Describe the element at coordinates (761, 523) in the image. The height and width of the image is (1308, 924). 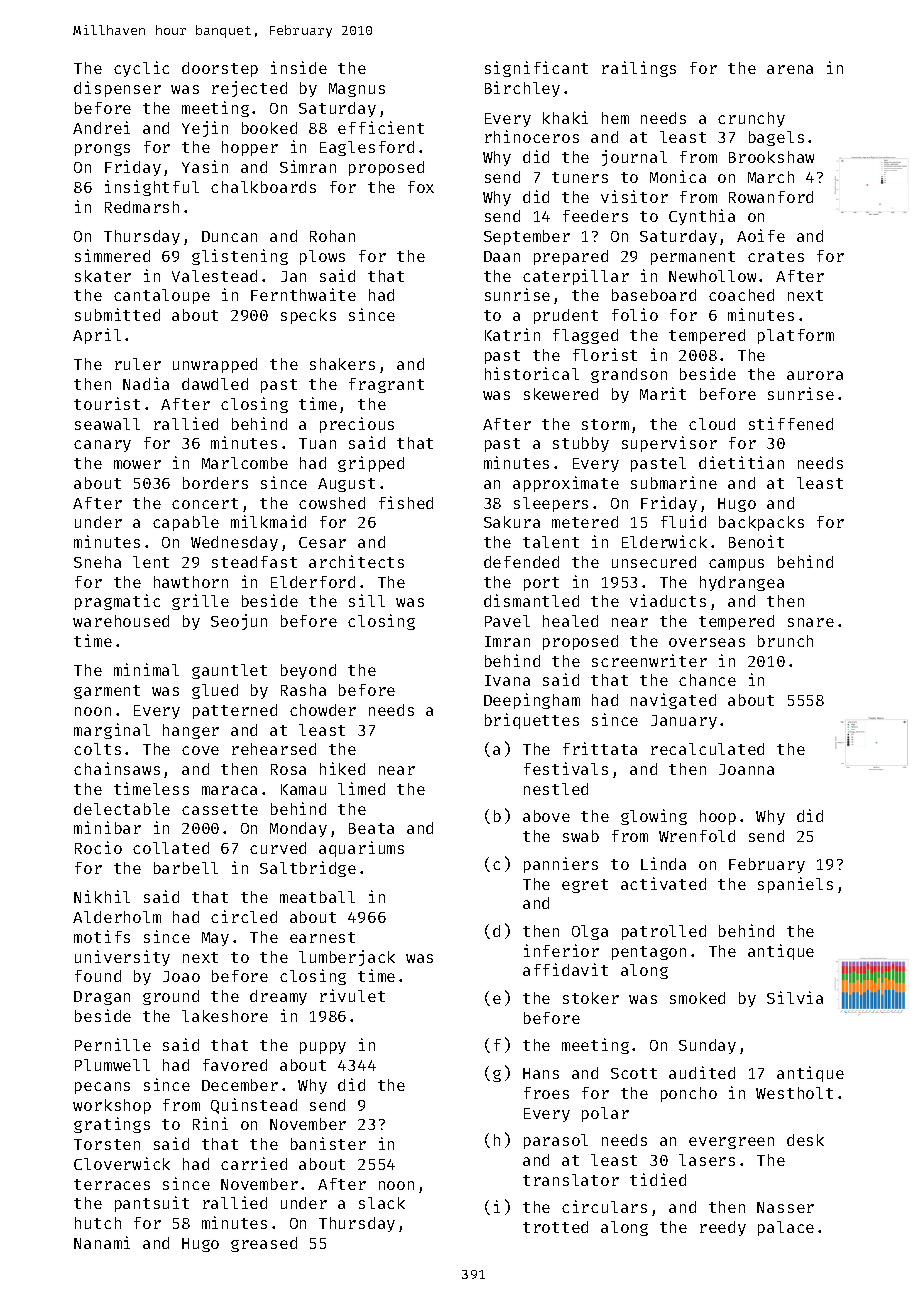
I see `backpacks` at that location.
